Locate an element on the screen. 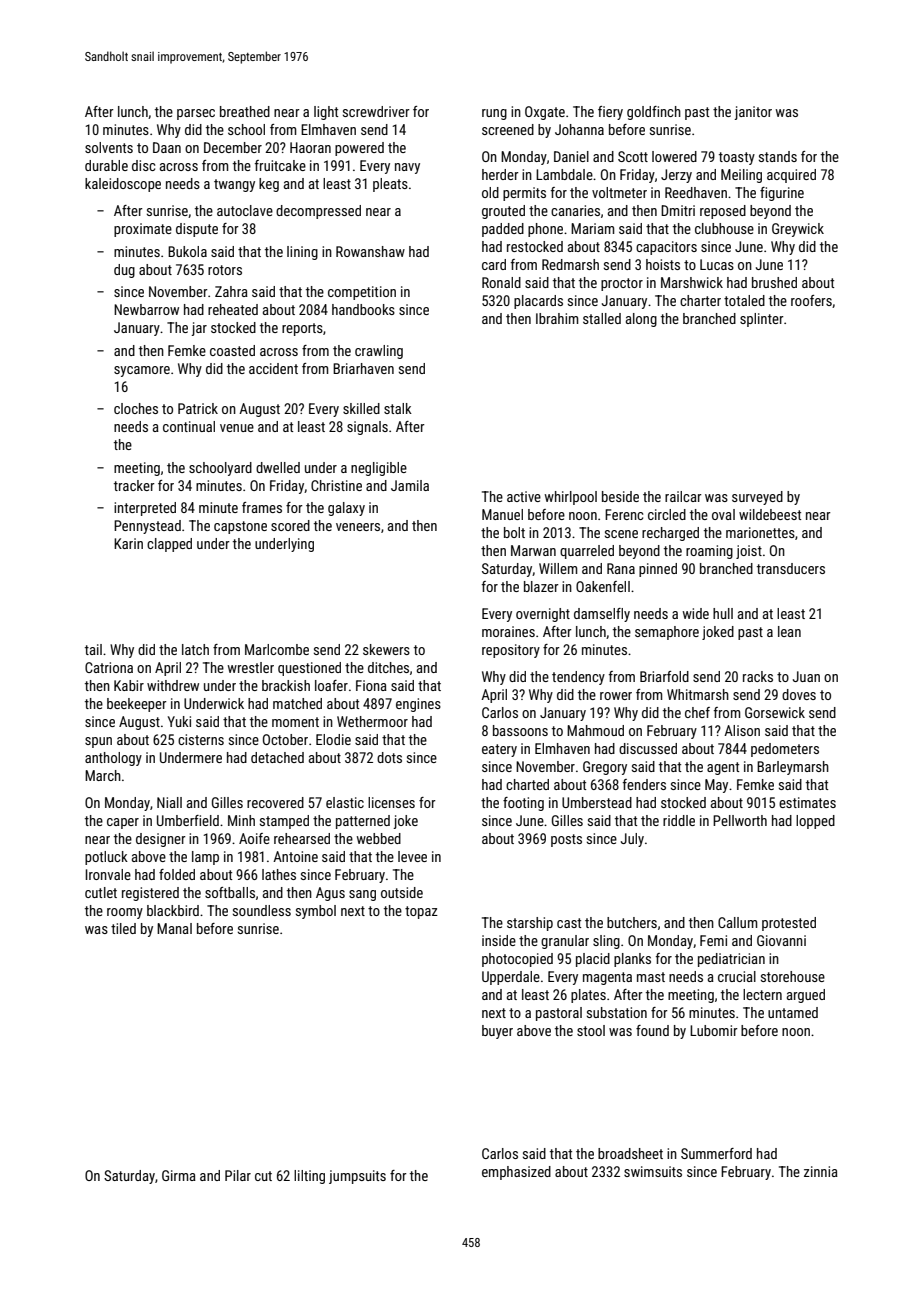 This screenshot has height=1308, width=924. Manal is located at coordinates (174, 928).
